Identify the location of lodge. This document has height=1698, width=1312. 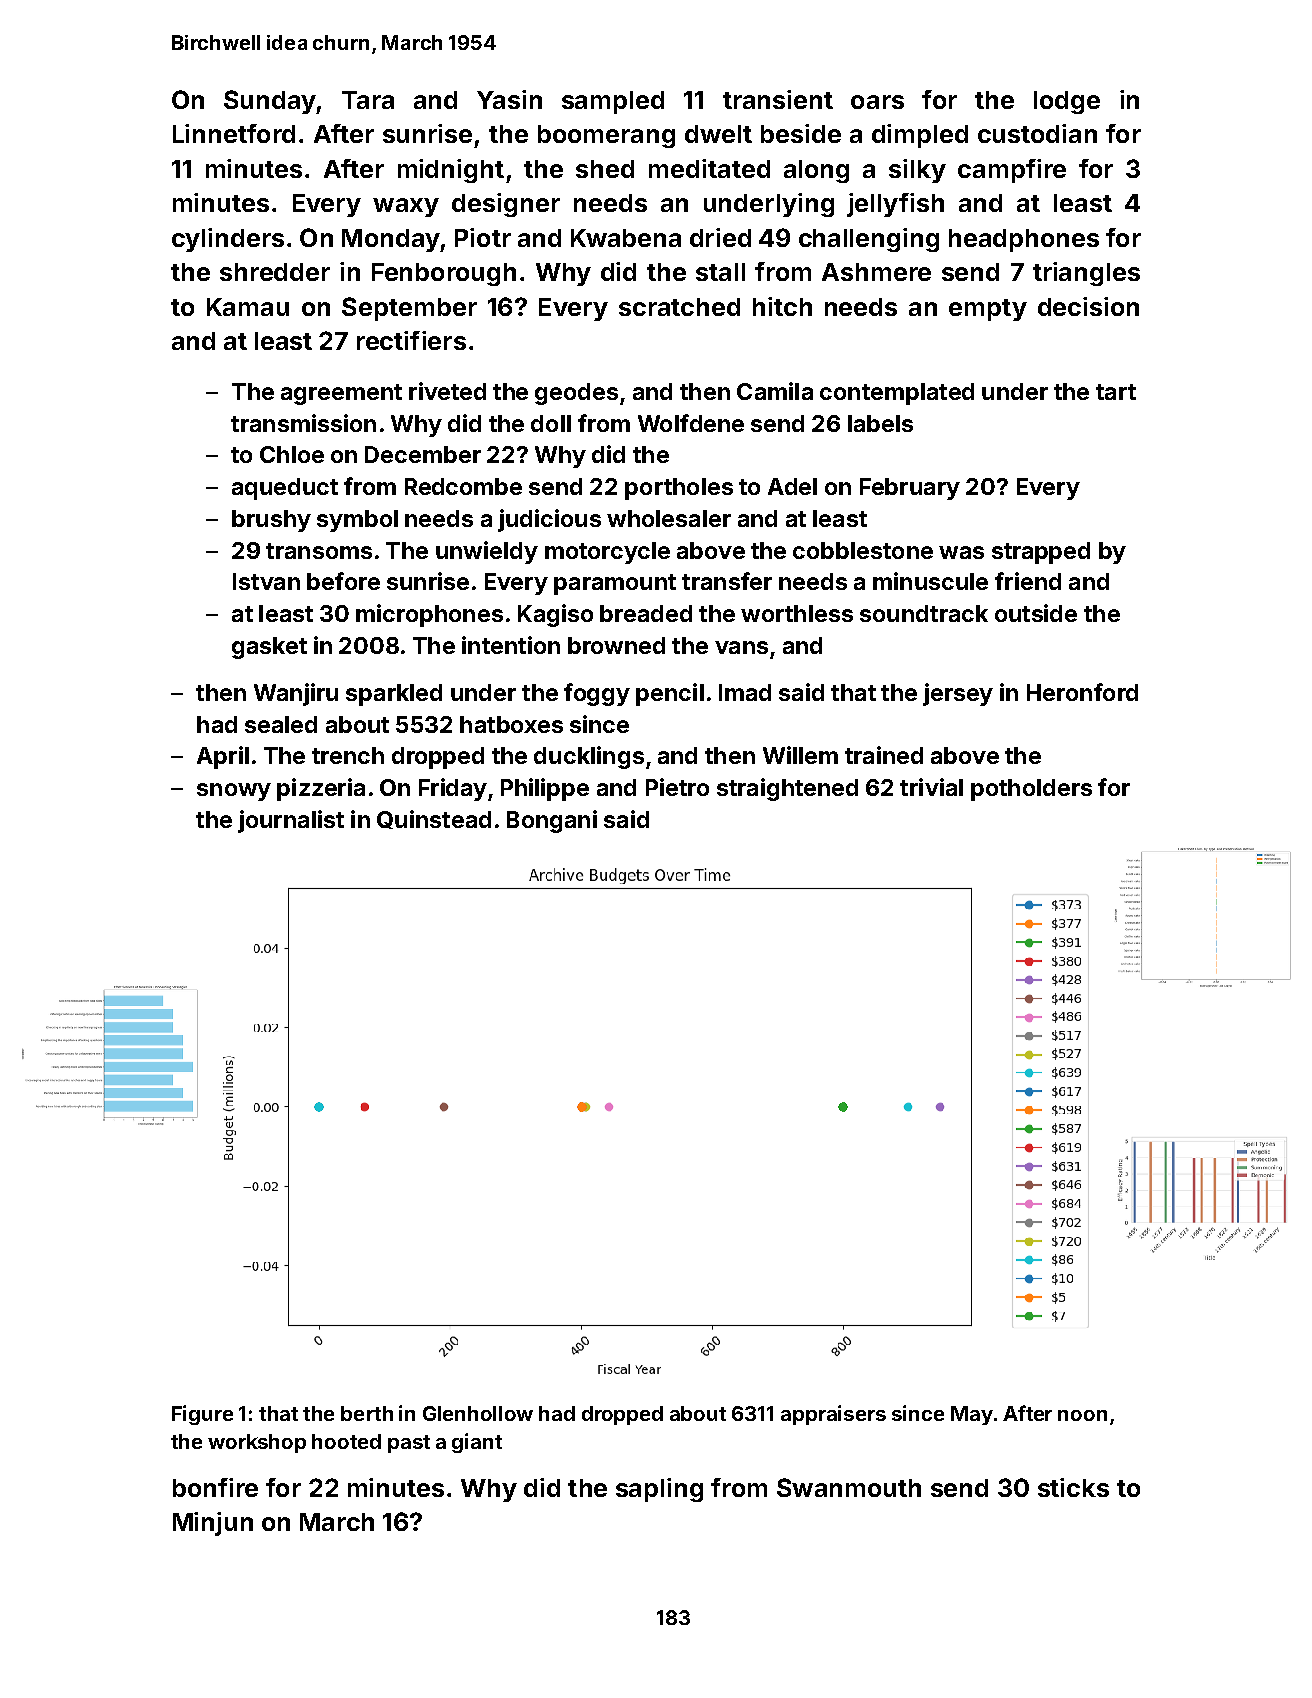
(1067, 102).
